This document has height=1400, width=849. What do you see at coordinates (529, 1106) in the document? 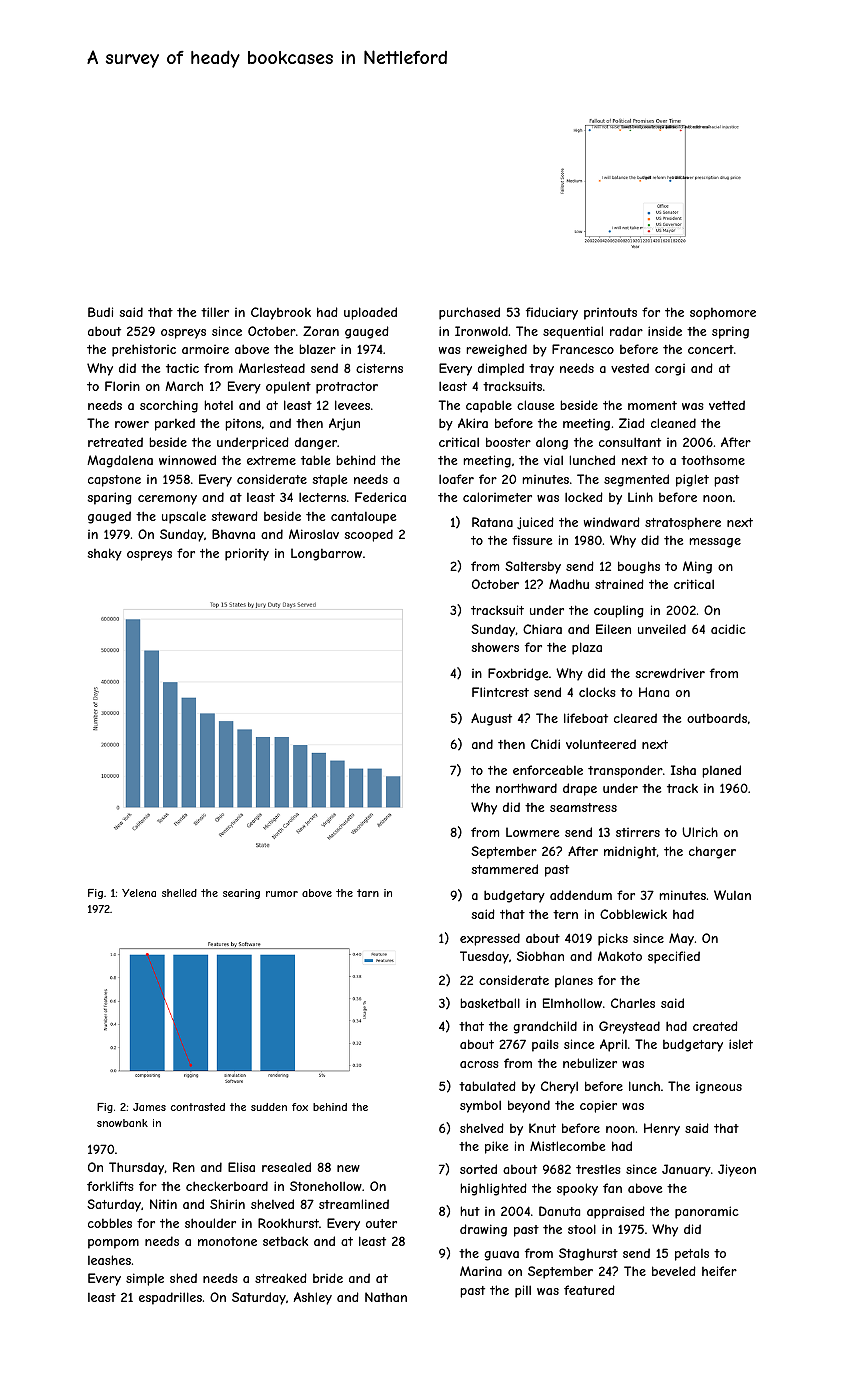
I see `beyond` at bounding box center [529, 1106].
